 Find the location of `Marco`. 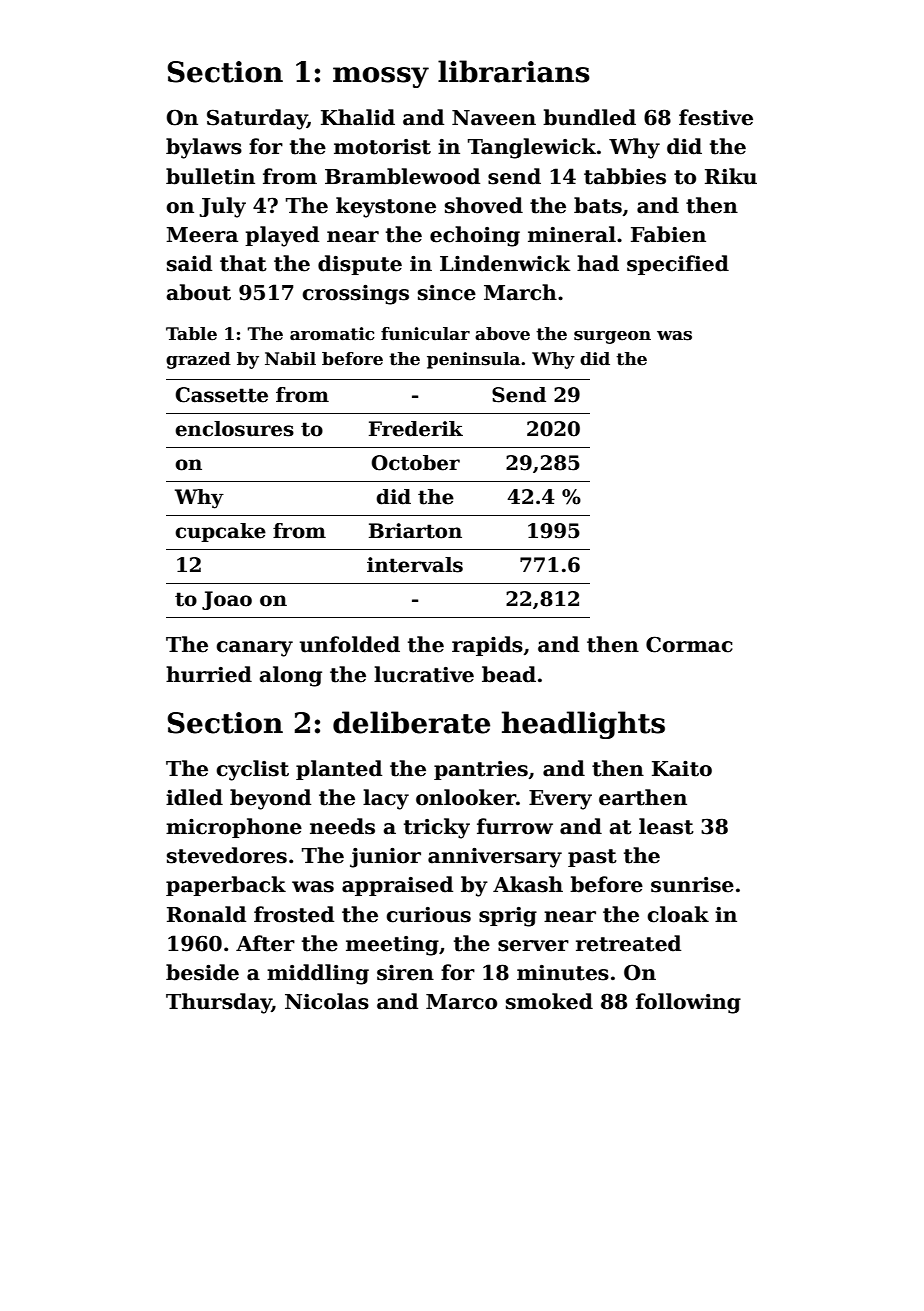

Marco is located at coordinates (461, 1002).
